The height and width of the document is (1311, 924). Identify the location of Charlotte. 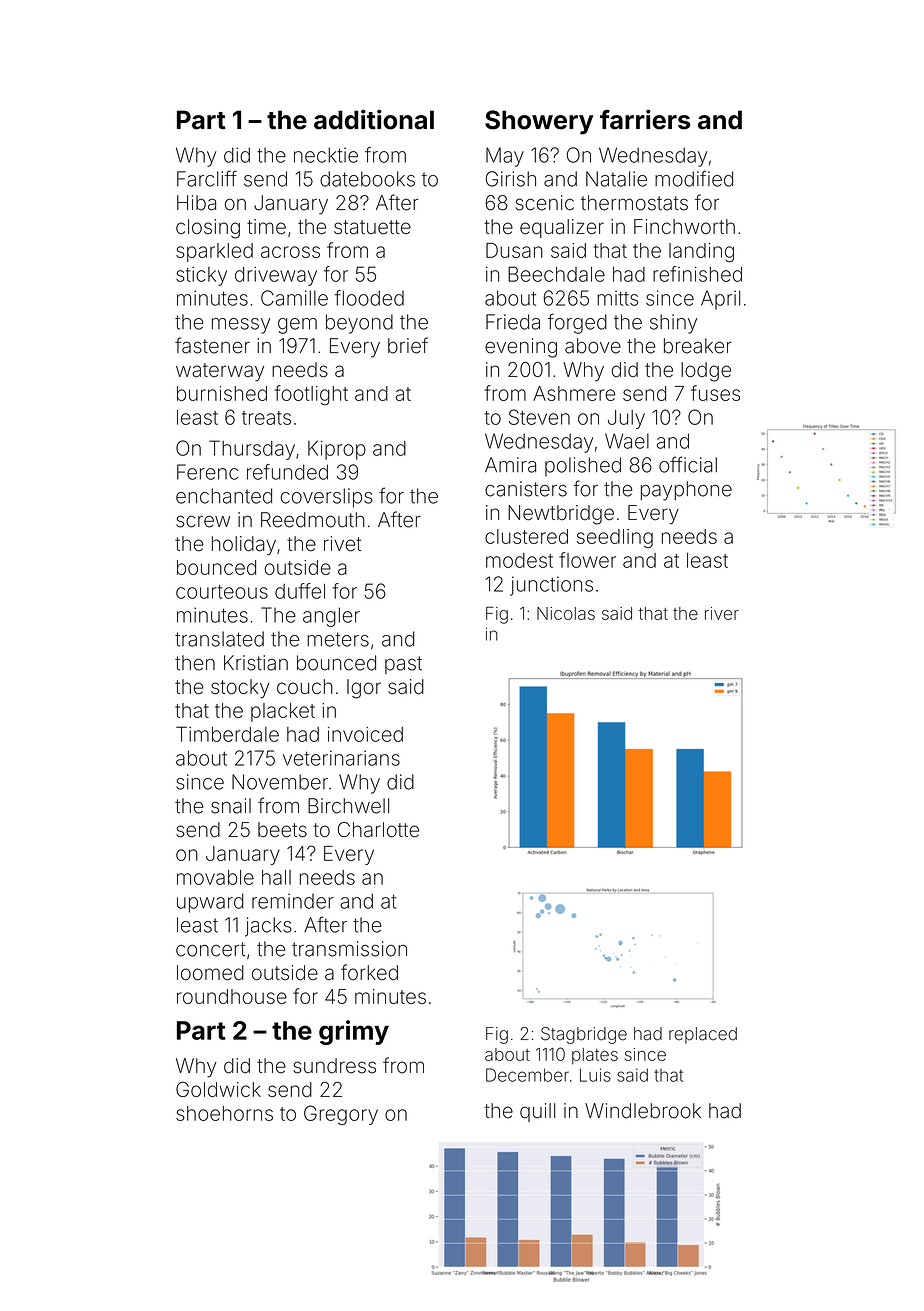
(378, 830).
